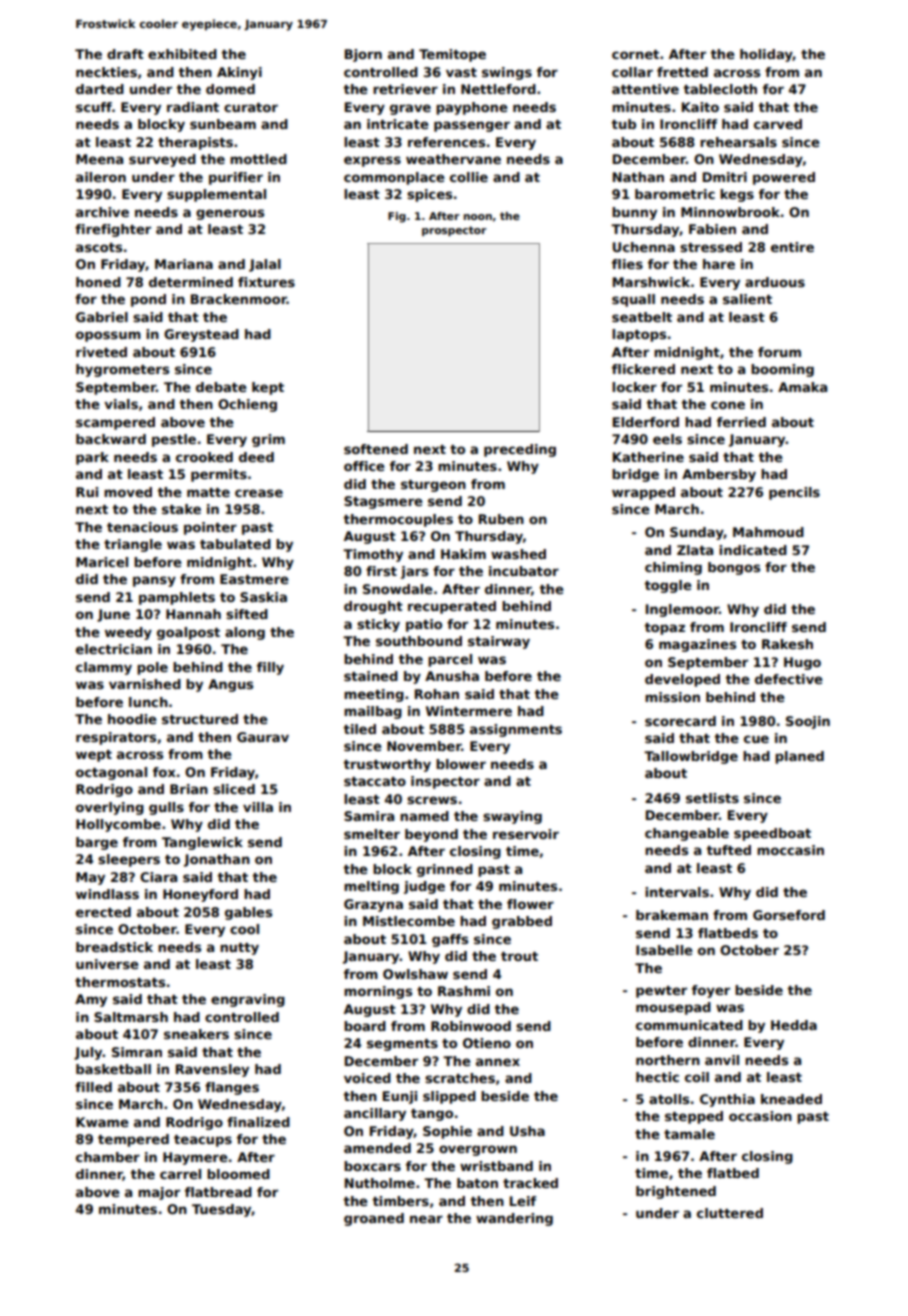 Image resolution: width=908 pixels, height=1316 pixels. What do you see at coordinates (507, 73) in the image?
I see `swings` at bounding box center [507, 73].
